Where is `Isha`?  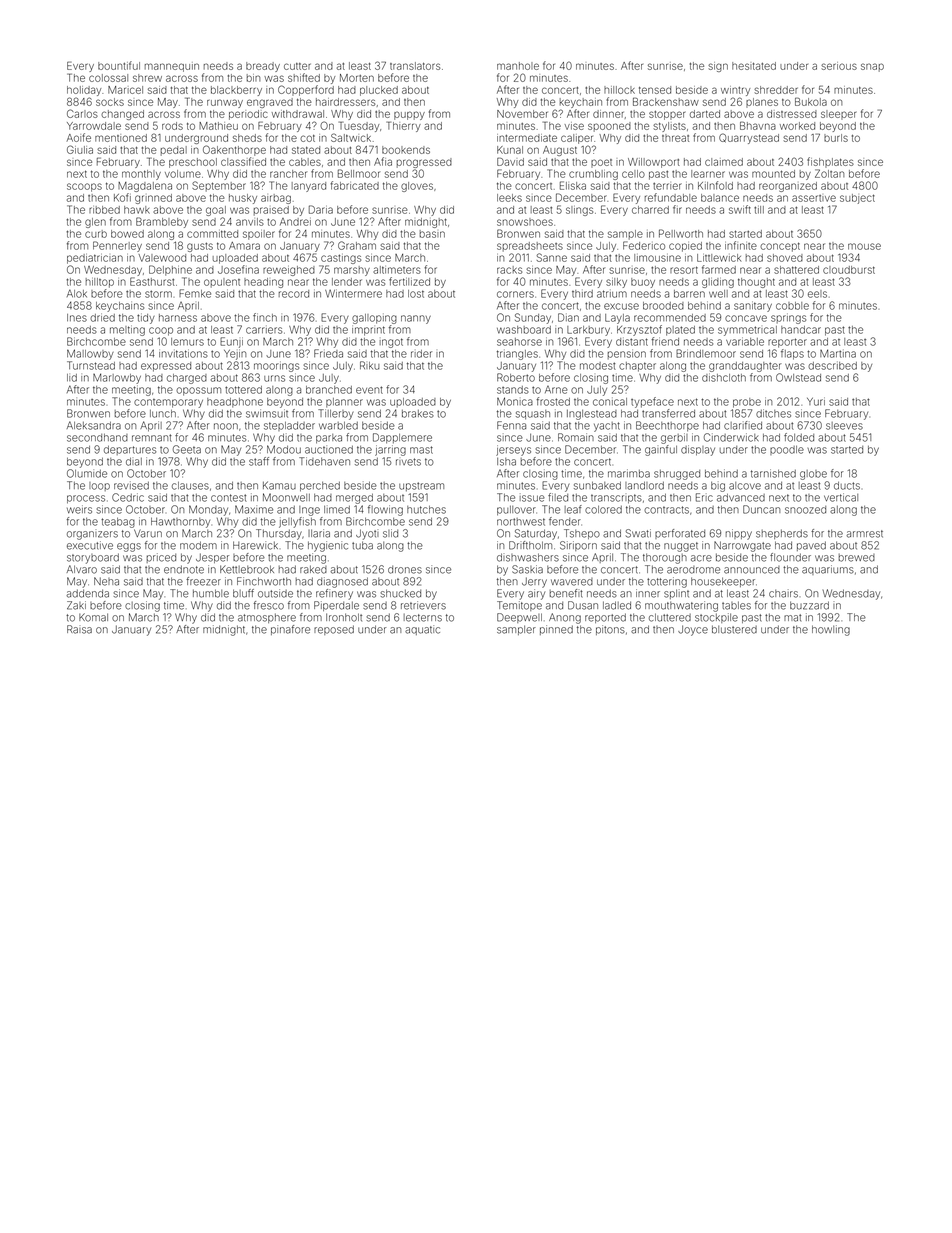 Isha is located at coordinates (506, 462).
